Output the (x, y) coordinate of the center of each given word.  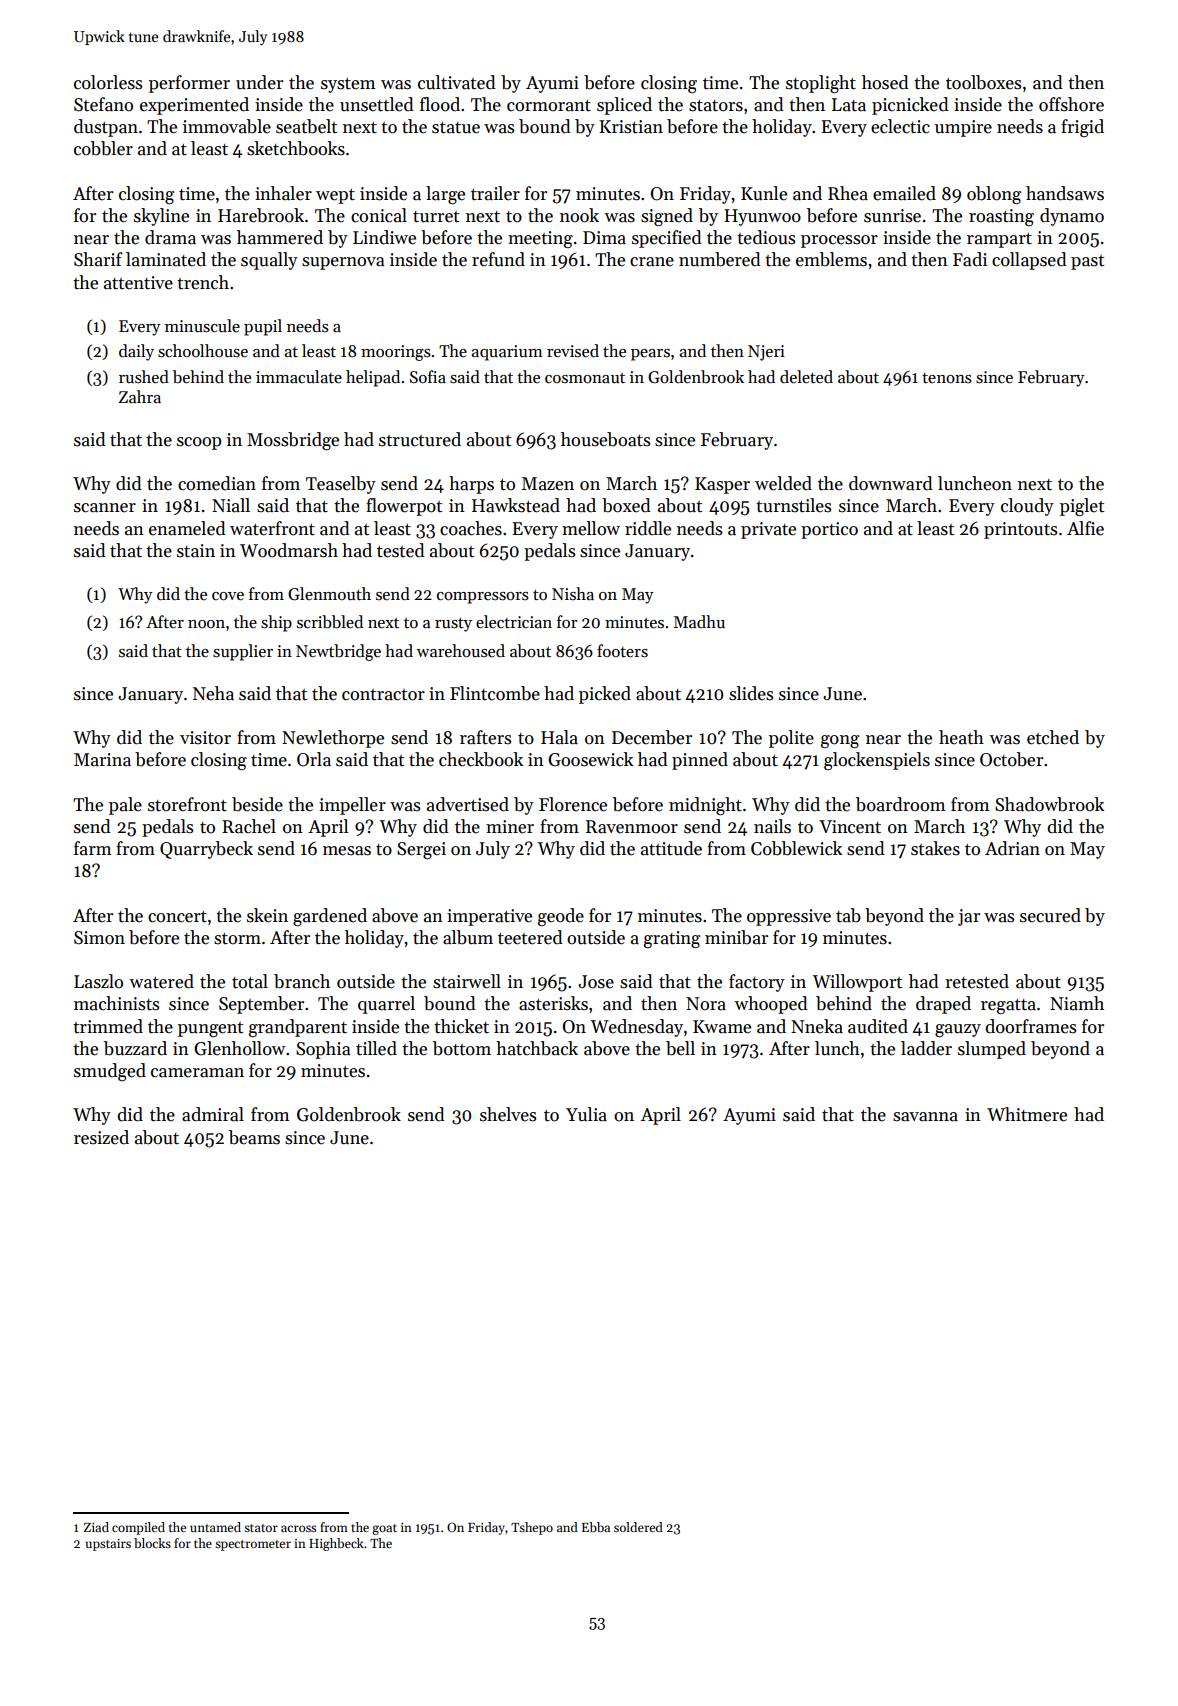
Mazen (548, 484)
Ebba (596, 1527)
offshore (1071, 104)
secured (1050, 915)
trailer (495, 193)
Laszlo (98, 981)
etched (1053, 737)
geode (561, 917)
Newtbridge (338, 652)
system (348, 85)
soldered (638, 1527)
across (298, 1528)
